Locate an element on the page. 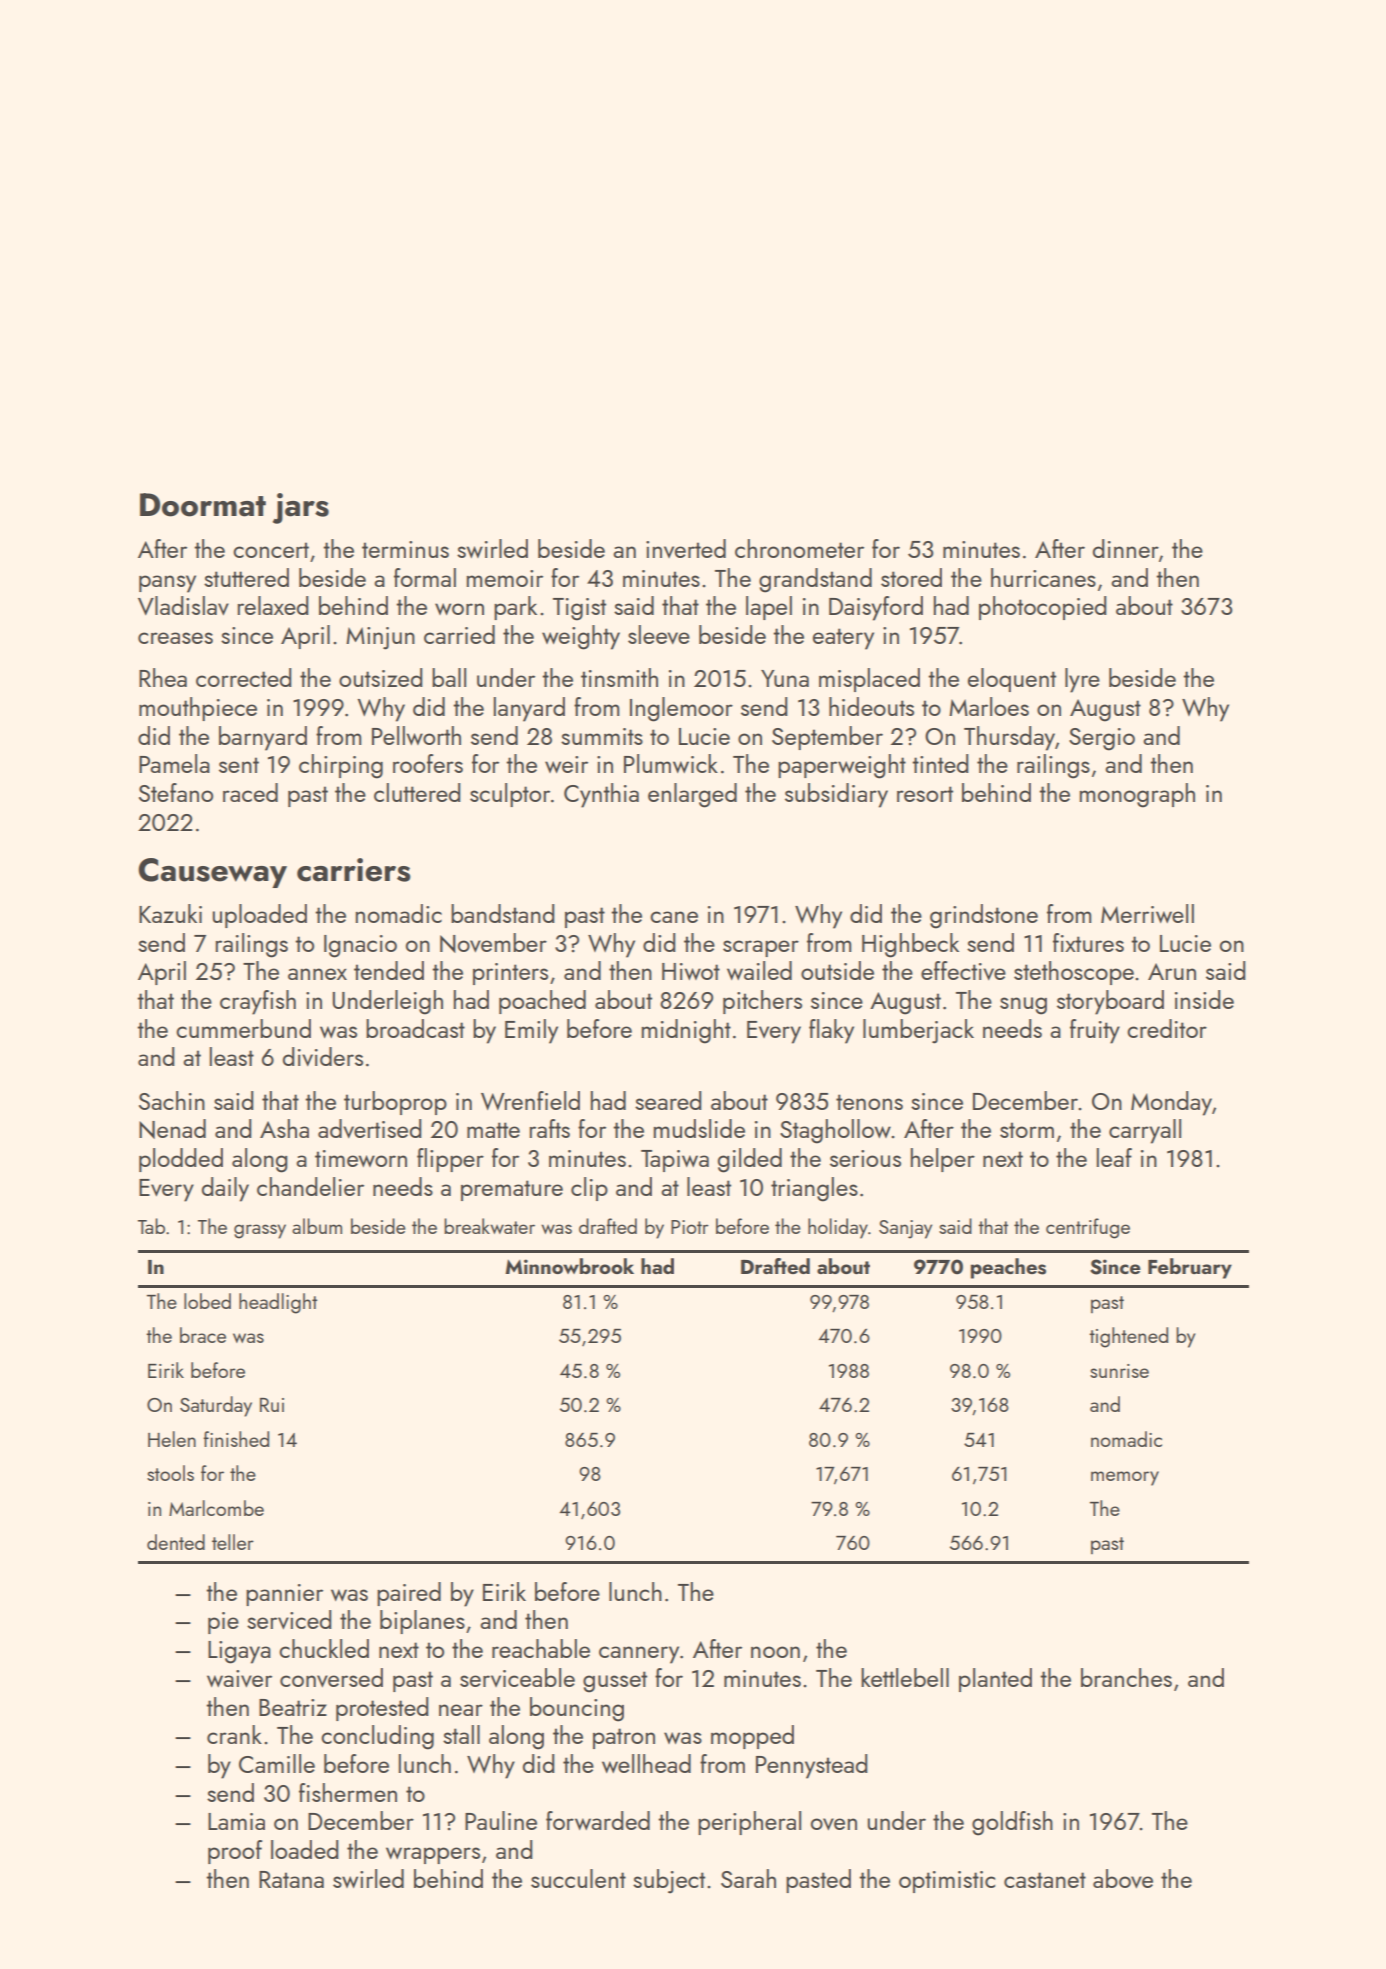 The height and width of the image is (1969, 1386). summits is located at coordinates (602, 736).
